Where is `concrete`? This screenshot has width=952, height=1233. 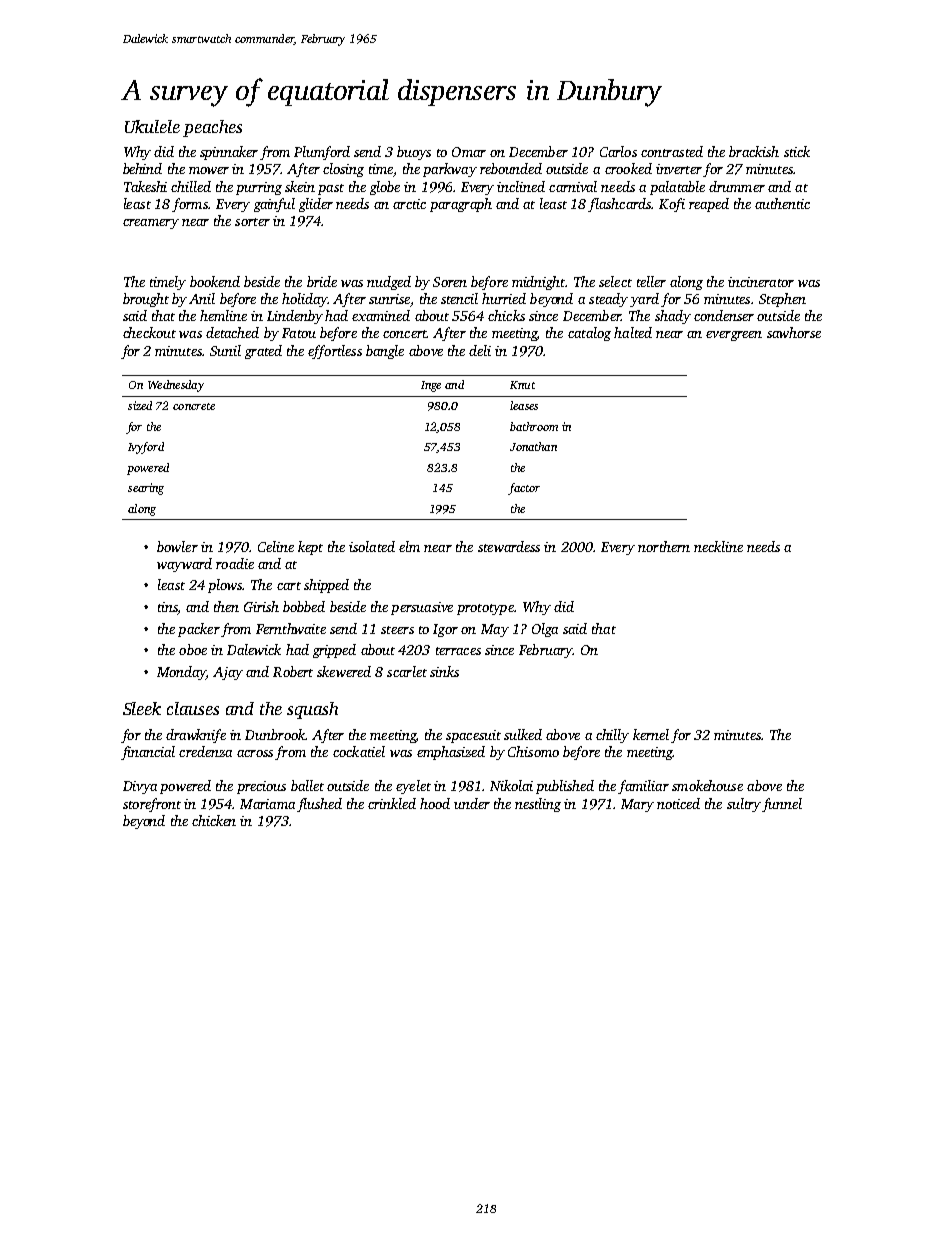
concrete is located at coordinates (194, 406).
